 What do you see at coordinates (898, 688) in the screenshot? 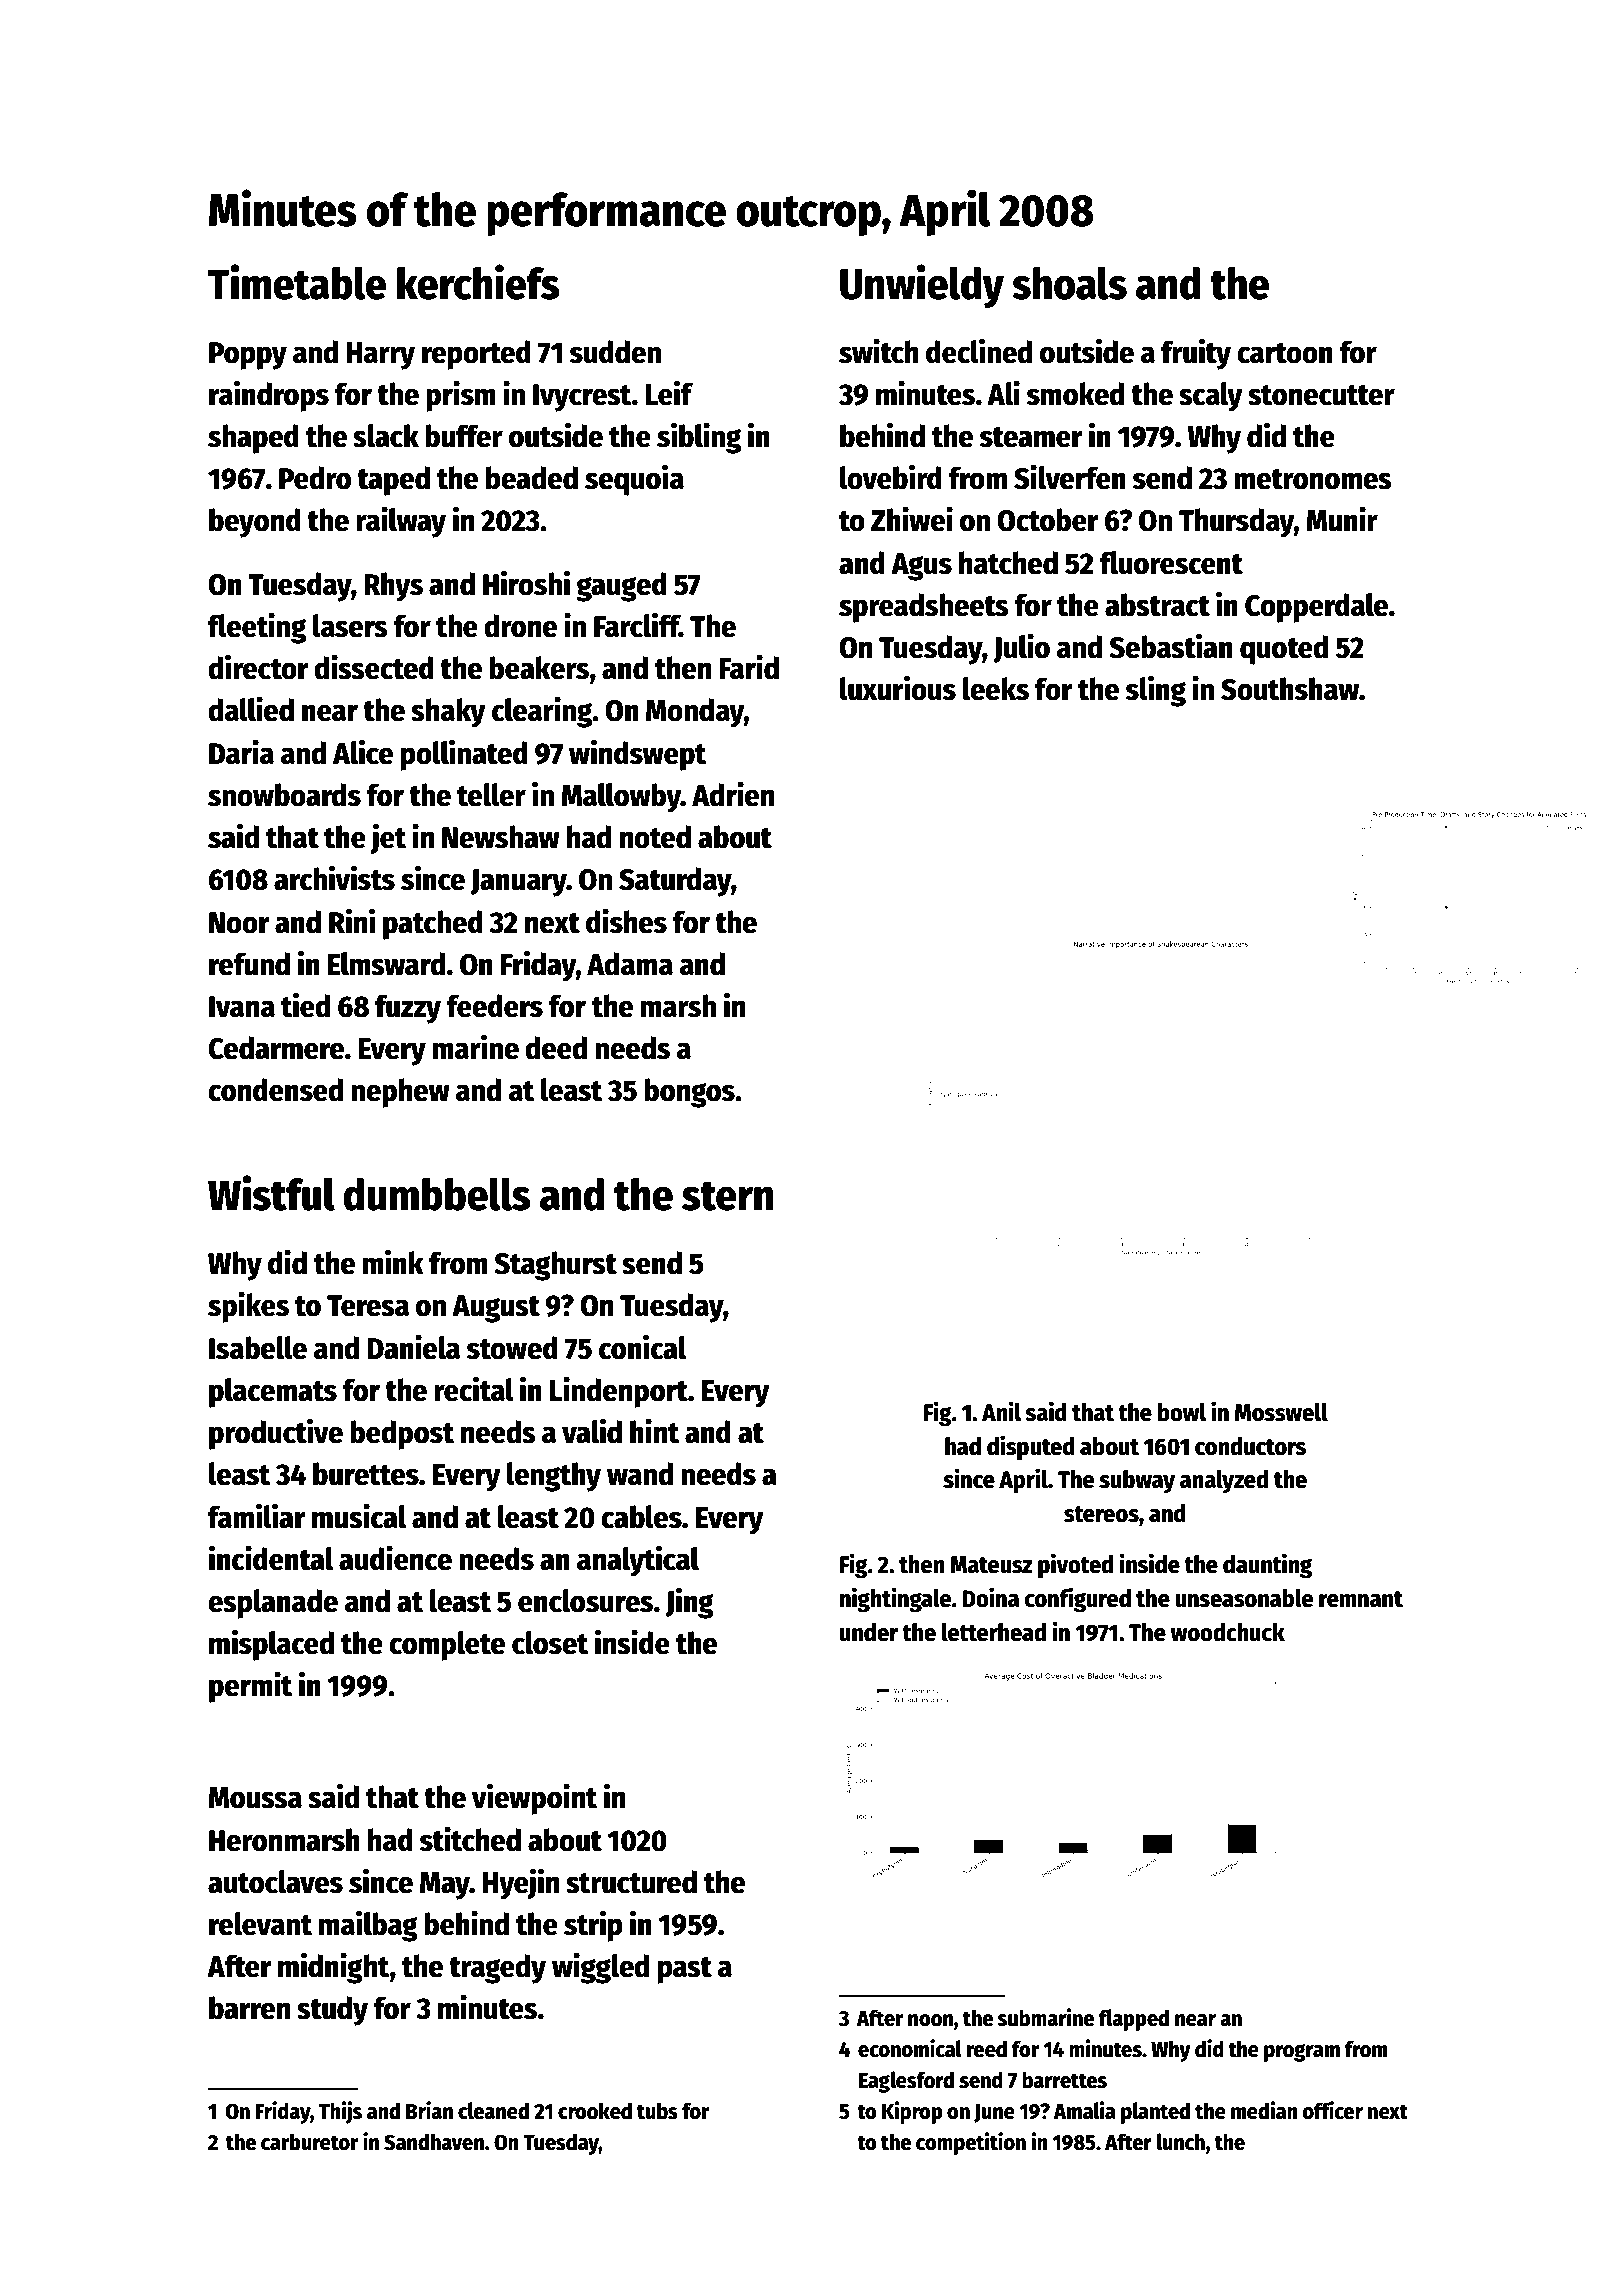
I see `luxurious` at bounding box center [898, 688].
